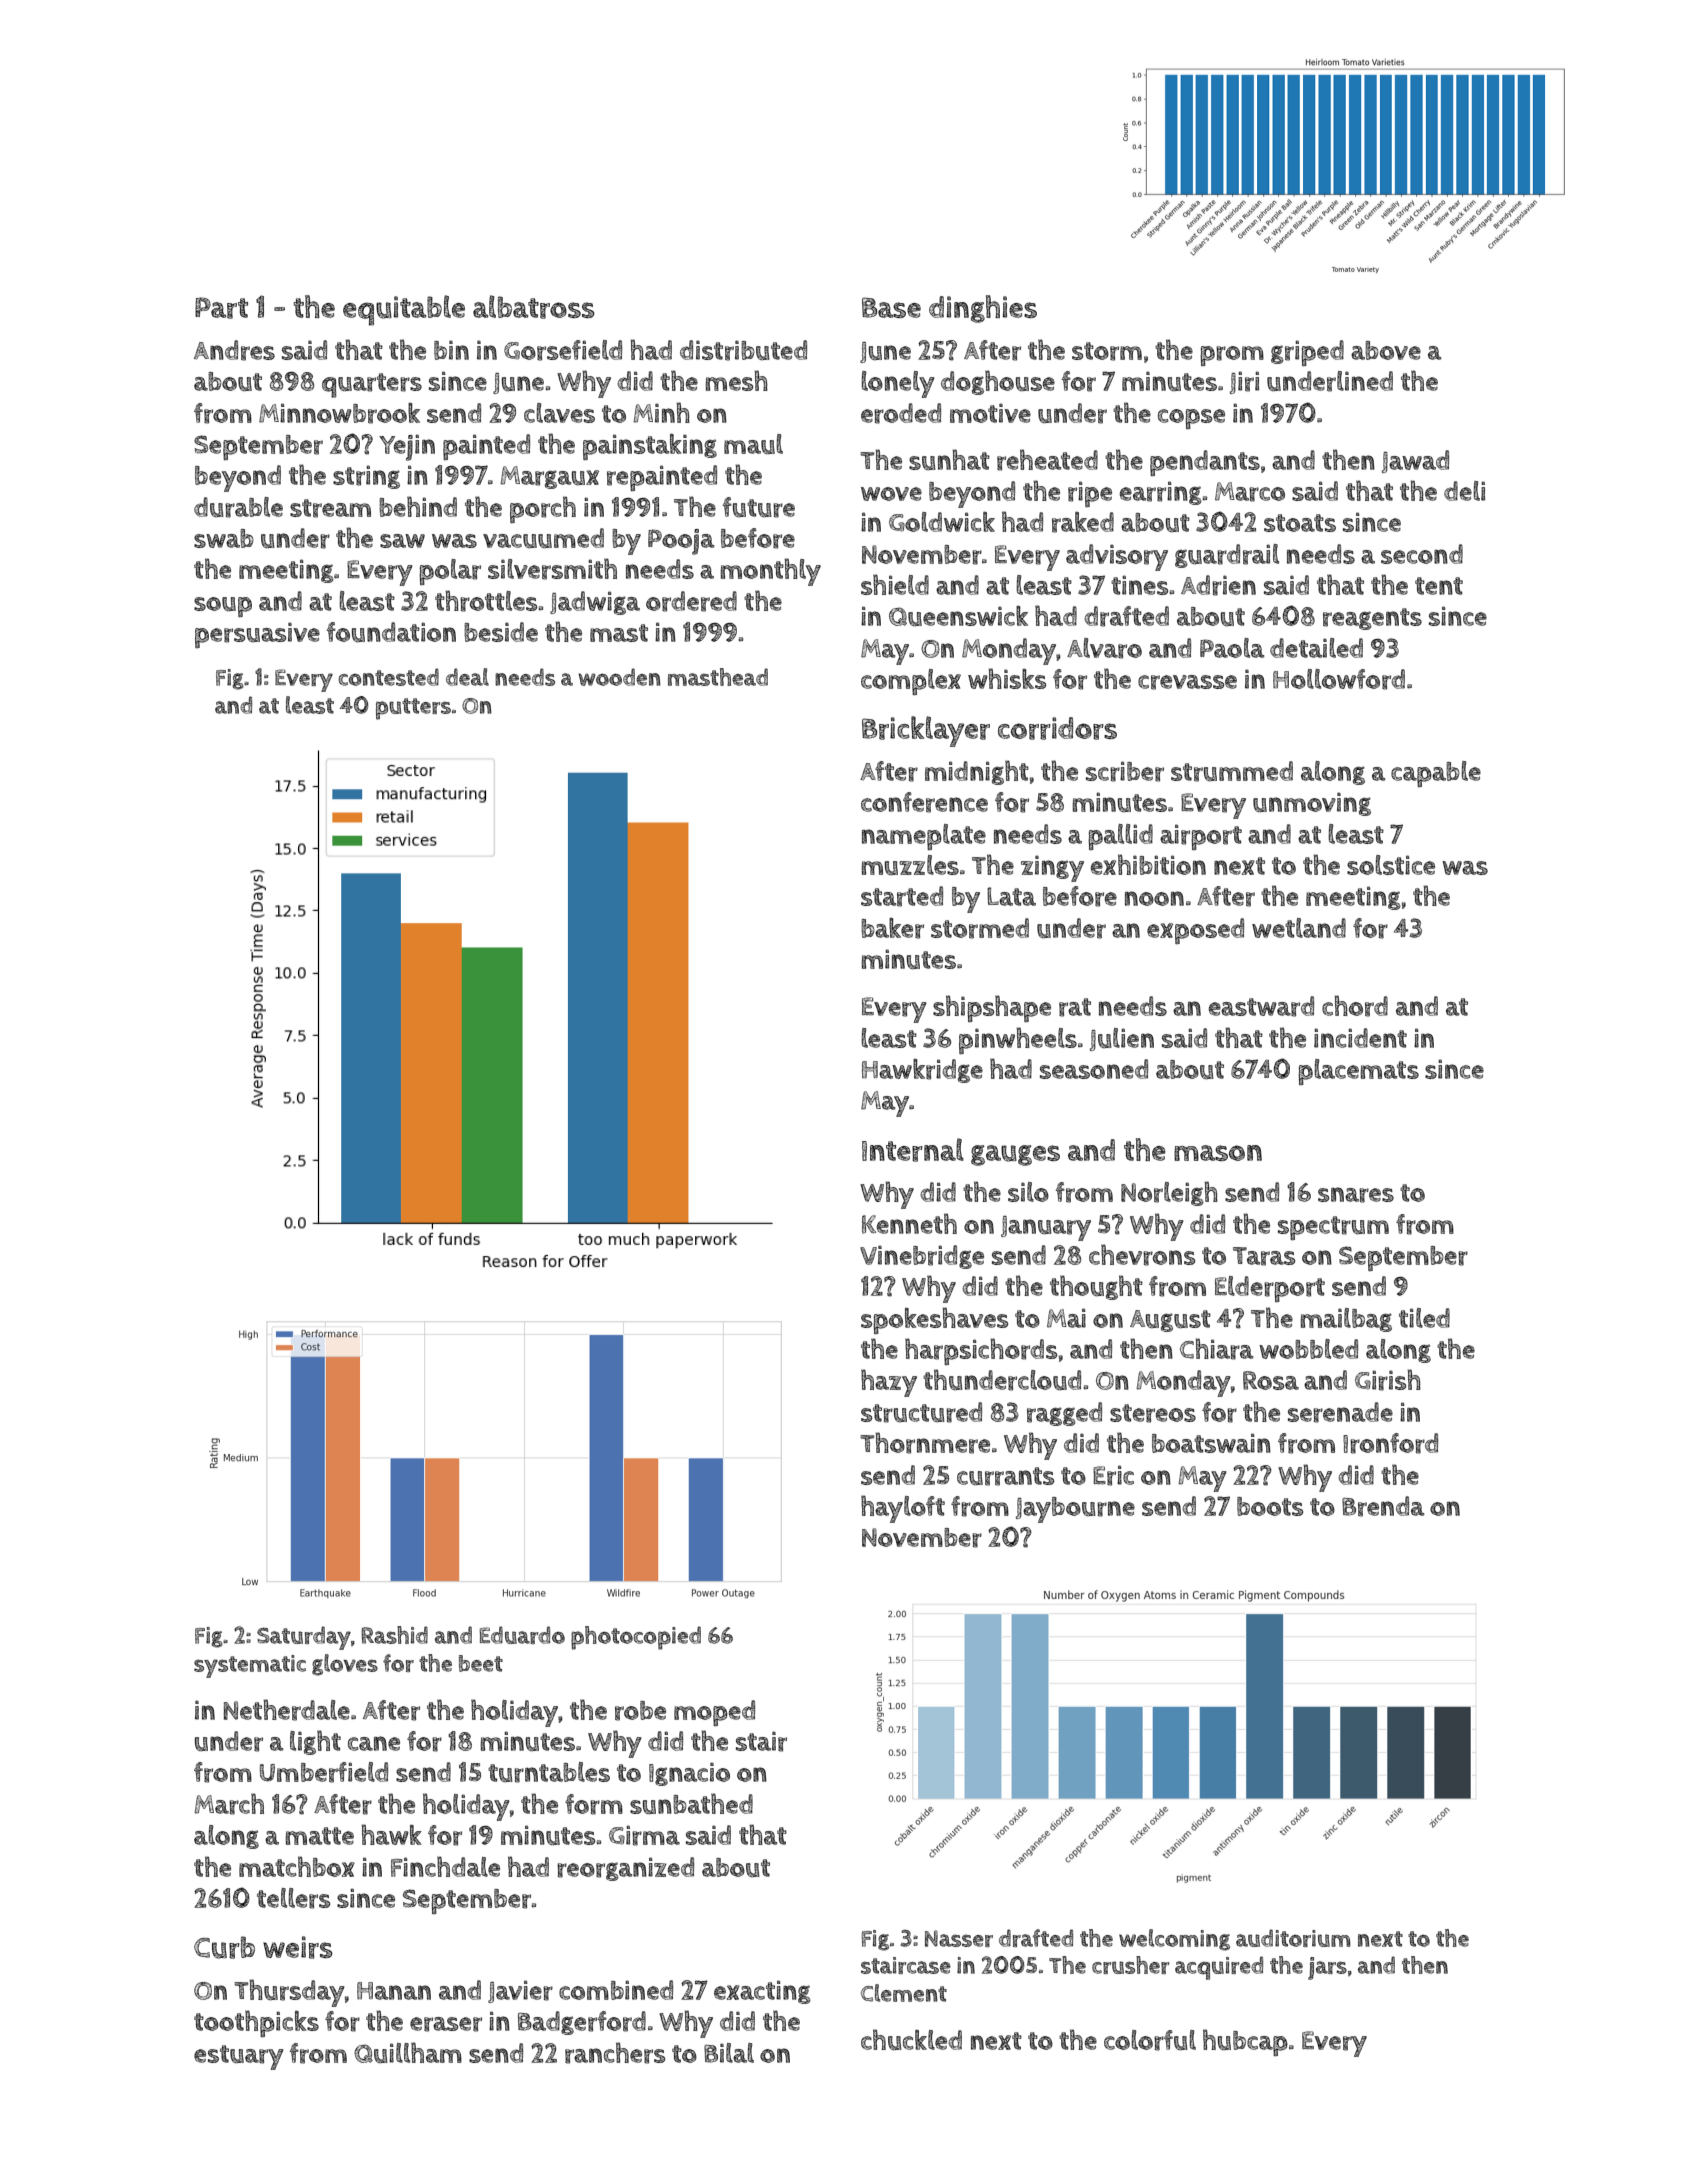 This screenshot has width=1683, height=2178. What do you see at coordinates (729, 2053) in the screenshot?
I see `Bilal` at bounding box center [729, 2053].
